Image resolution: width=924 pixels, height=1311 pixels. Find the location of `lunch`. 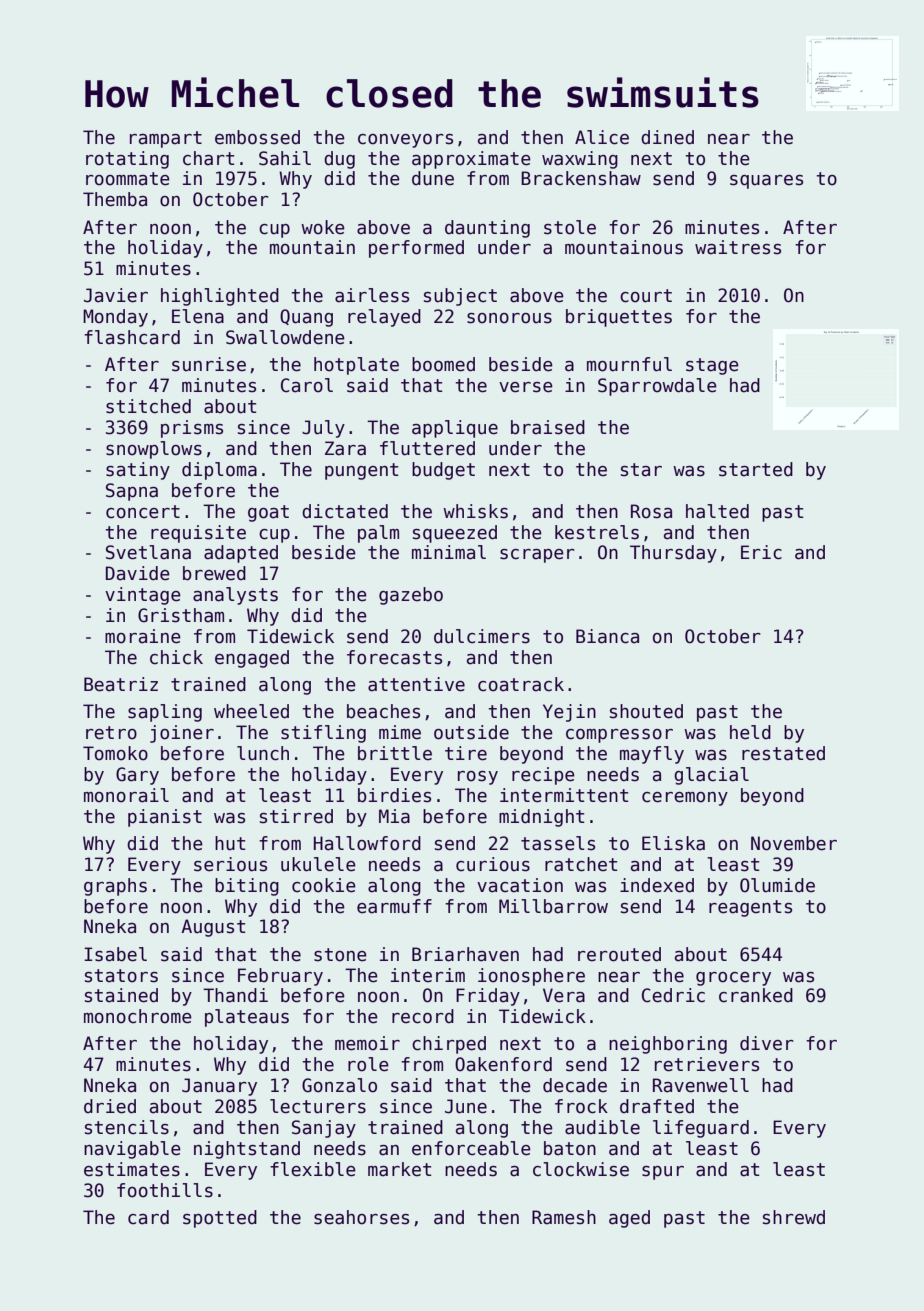

lunch is located at coordinates (263, 753).
